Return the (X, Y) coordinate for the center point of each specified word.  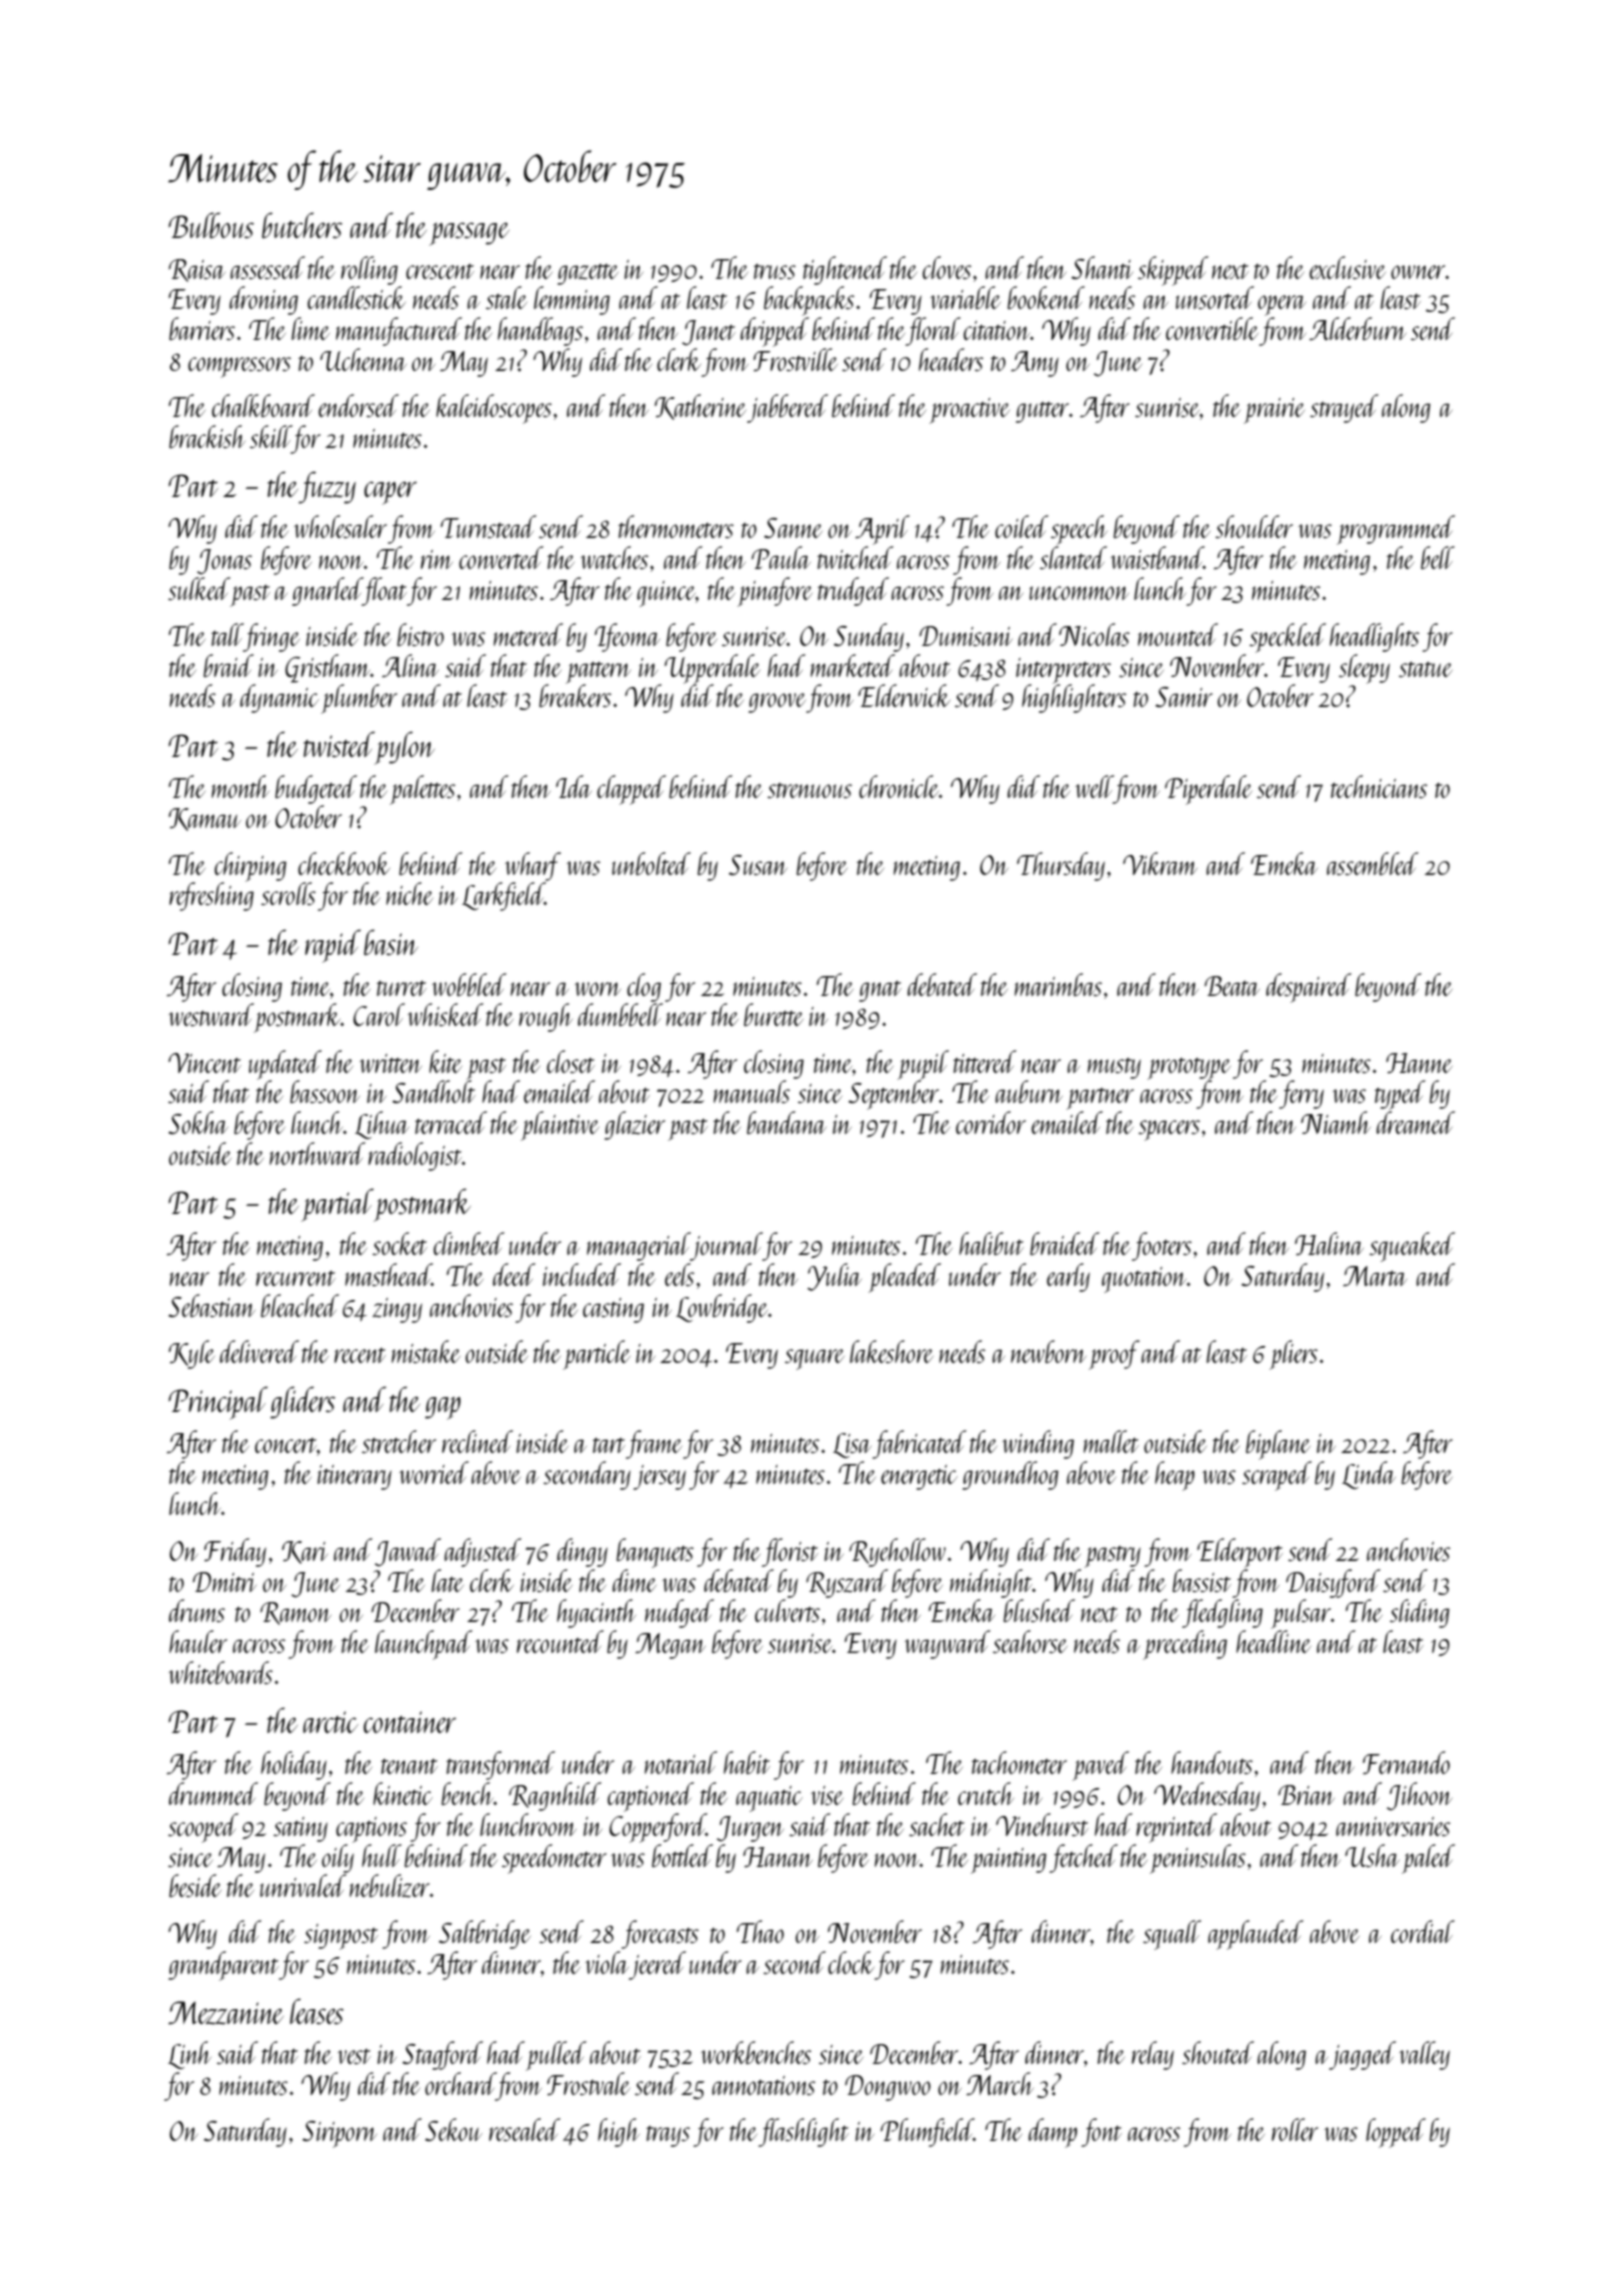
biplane (1278, 1445)
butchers (302, 225)
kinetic (403, 1793)
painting (1008, 1861)
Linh (189, 2055)
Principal (218, 1403)
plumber (359, 699)
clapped (631, 790)
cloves (946, 267)
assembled (1372, 863)
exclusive (1347, 267)
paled (1428, 1859)
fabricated (919, 1444)
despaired (1308, 988)
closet (571, 1061)
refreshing (211, 896)
